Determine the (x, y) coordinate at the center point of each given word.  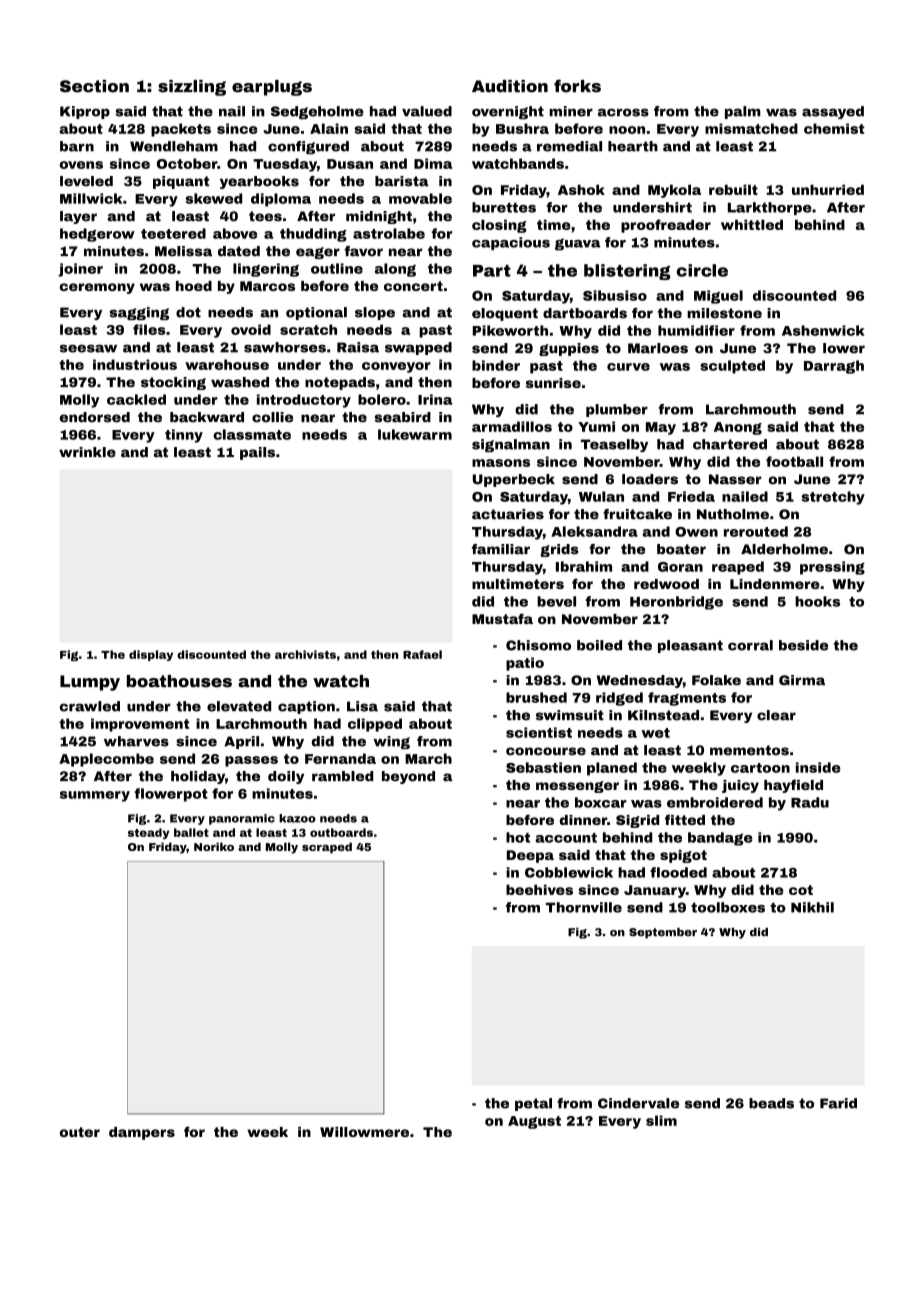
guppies (569, 349)
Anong (738, 428)
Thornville (584, 907)
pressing (832, 568)
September (663, 933)
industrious (135, 364)
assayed (833, 112)
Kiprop (85, 112)
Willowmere (364, 1132)
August (534, 1122)
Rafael (422, 654)
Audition (510, 86)
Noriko (214, 846)
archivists (305, 654)
